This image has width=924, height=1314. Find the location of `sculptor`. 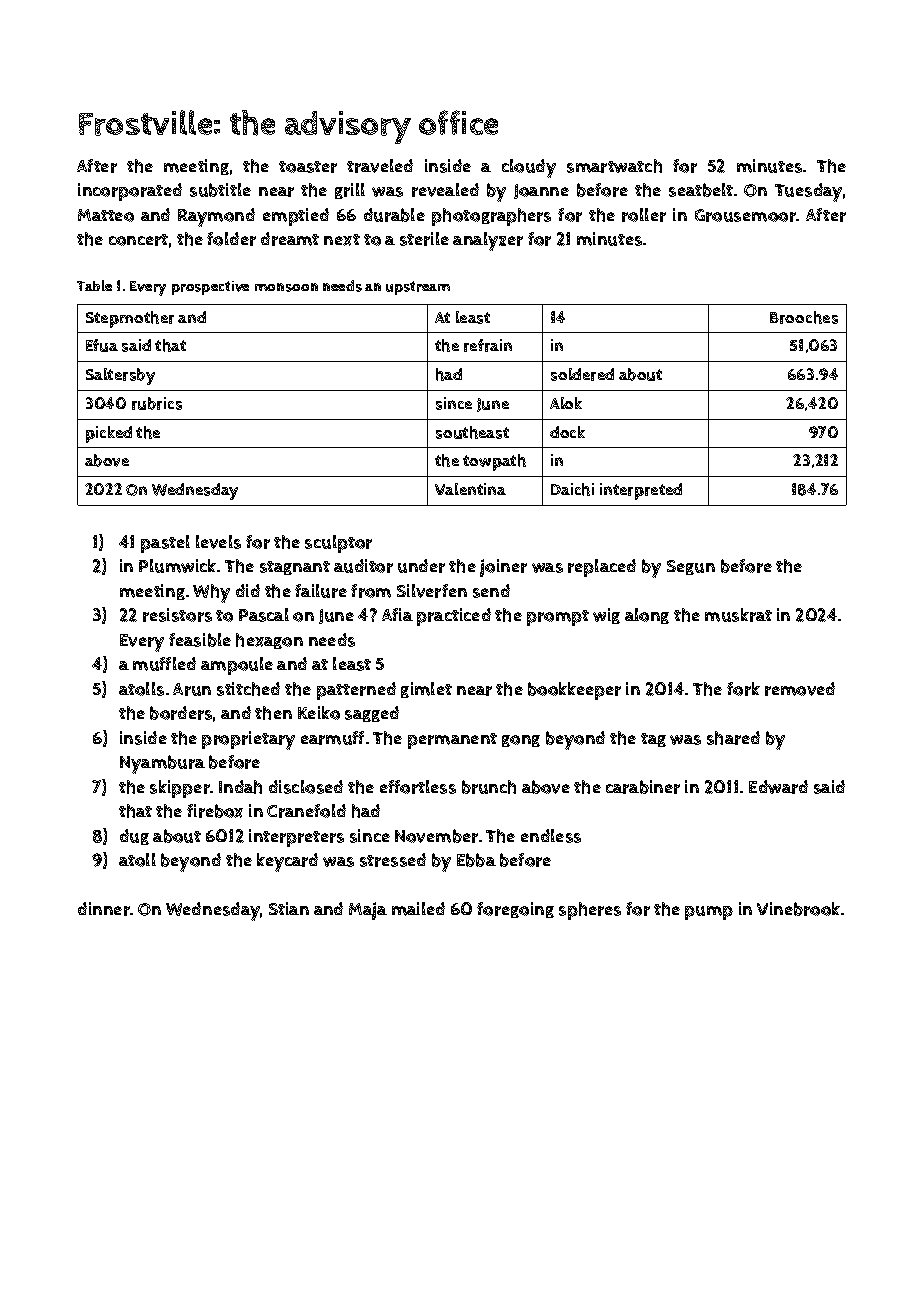

sculptor is located at coordinates (338, 544).
